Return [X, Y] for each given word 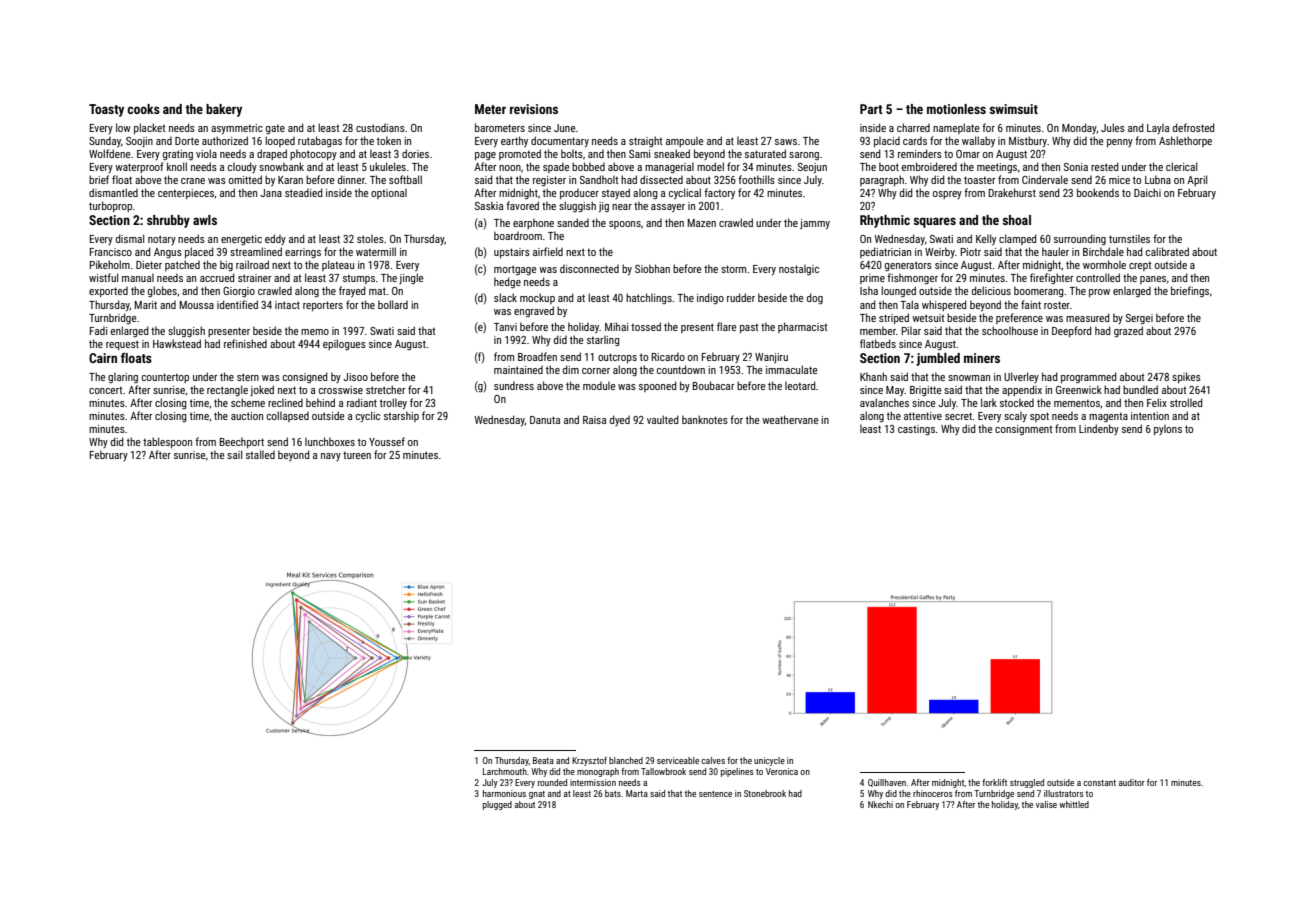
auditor [1132, 782]
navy [331, 457]
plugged [497, 805]
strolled [1186, 402]
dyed [620, 420]
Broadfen [537, 356]
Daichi [1147, 192]
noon [510, 168]
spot [1039, 417]
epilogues [344, 344]
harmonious [504, 793]
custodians [380, 128]
